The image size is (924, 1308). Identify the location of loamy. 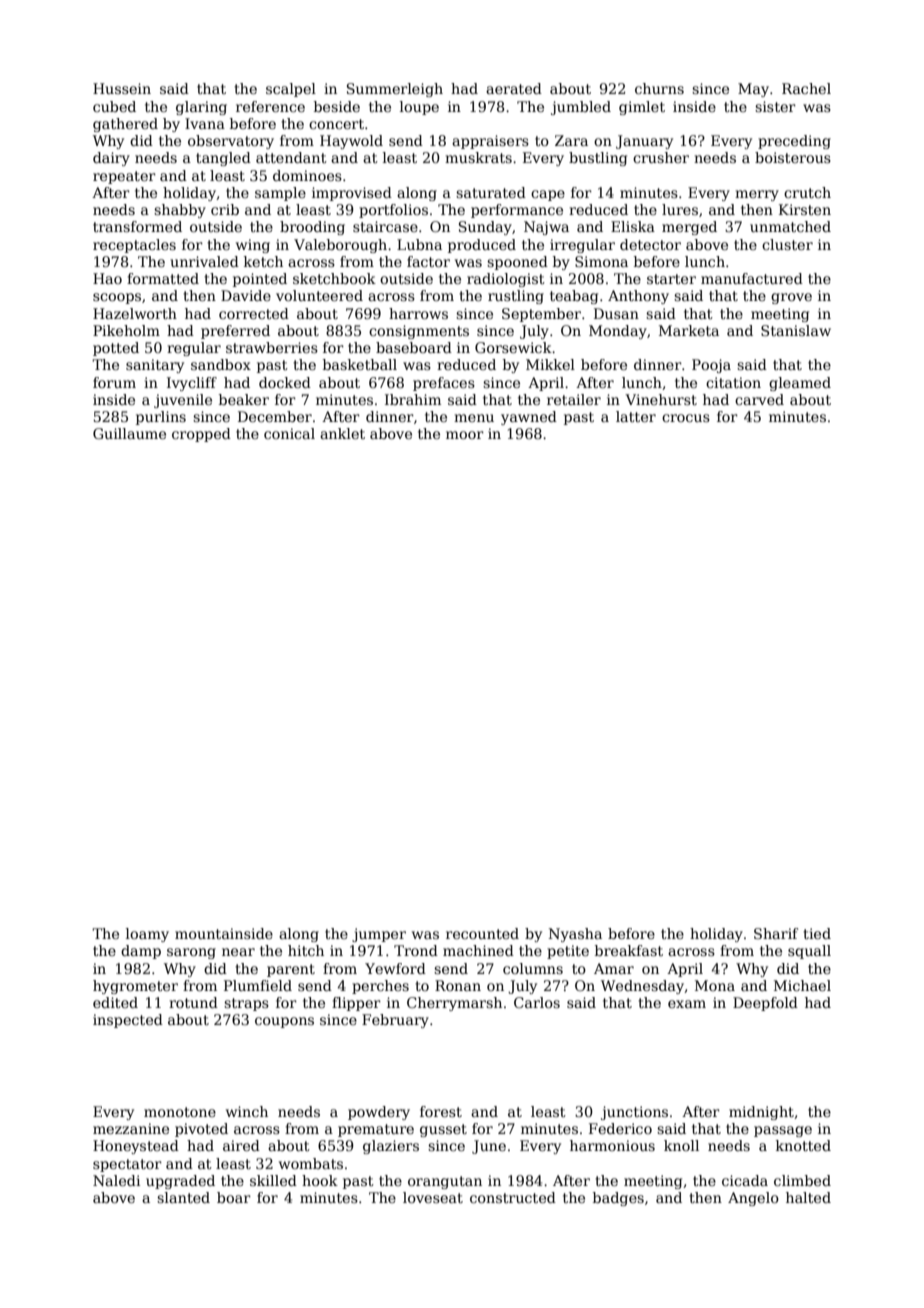
(147, 935).
